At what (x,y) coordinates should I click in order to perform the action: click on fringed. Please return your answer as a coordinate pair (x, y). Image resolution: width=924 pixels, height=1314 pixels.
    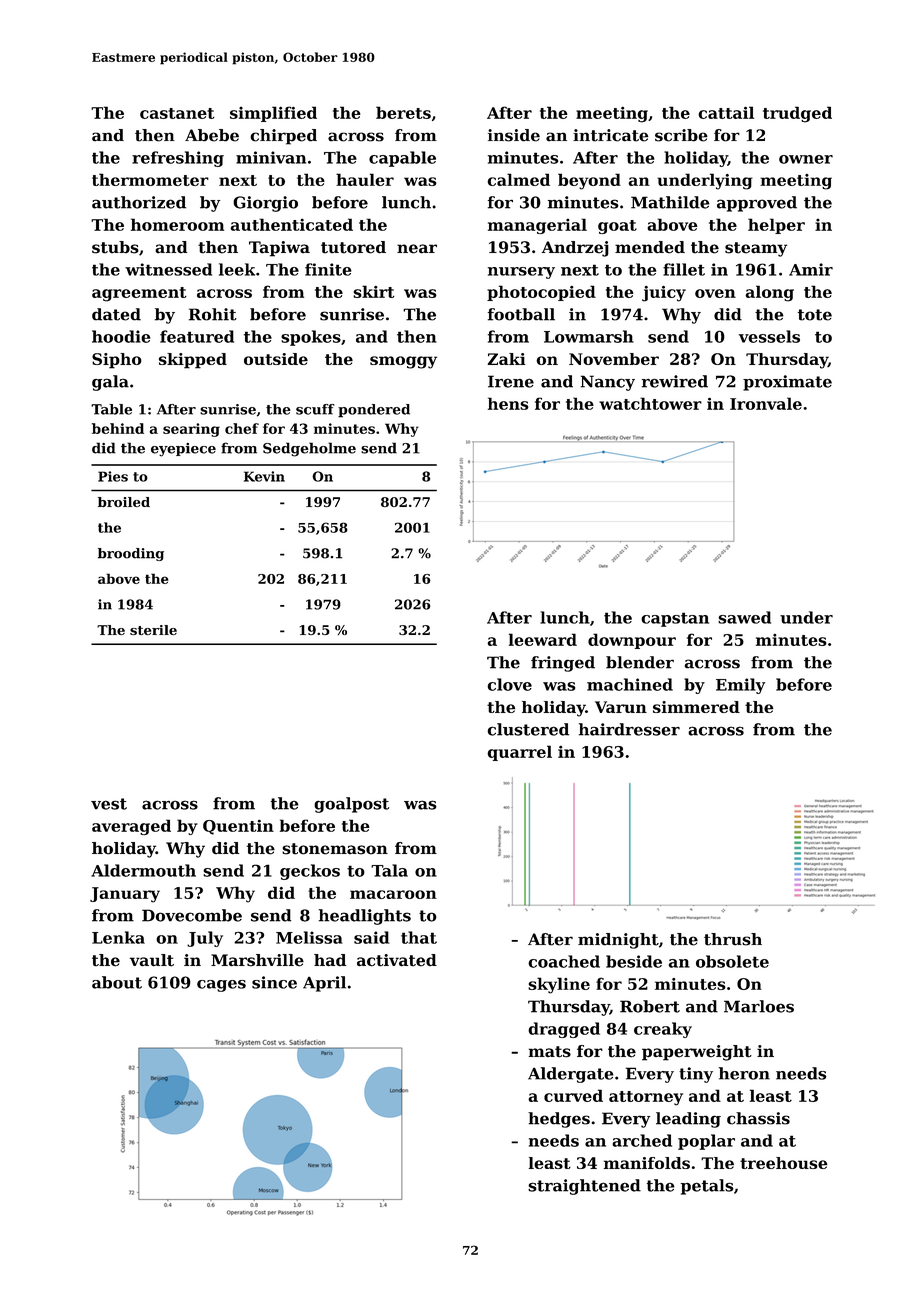
    Looking at the image, I should click on (563, 664).
